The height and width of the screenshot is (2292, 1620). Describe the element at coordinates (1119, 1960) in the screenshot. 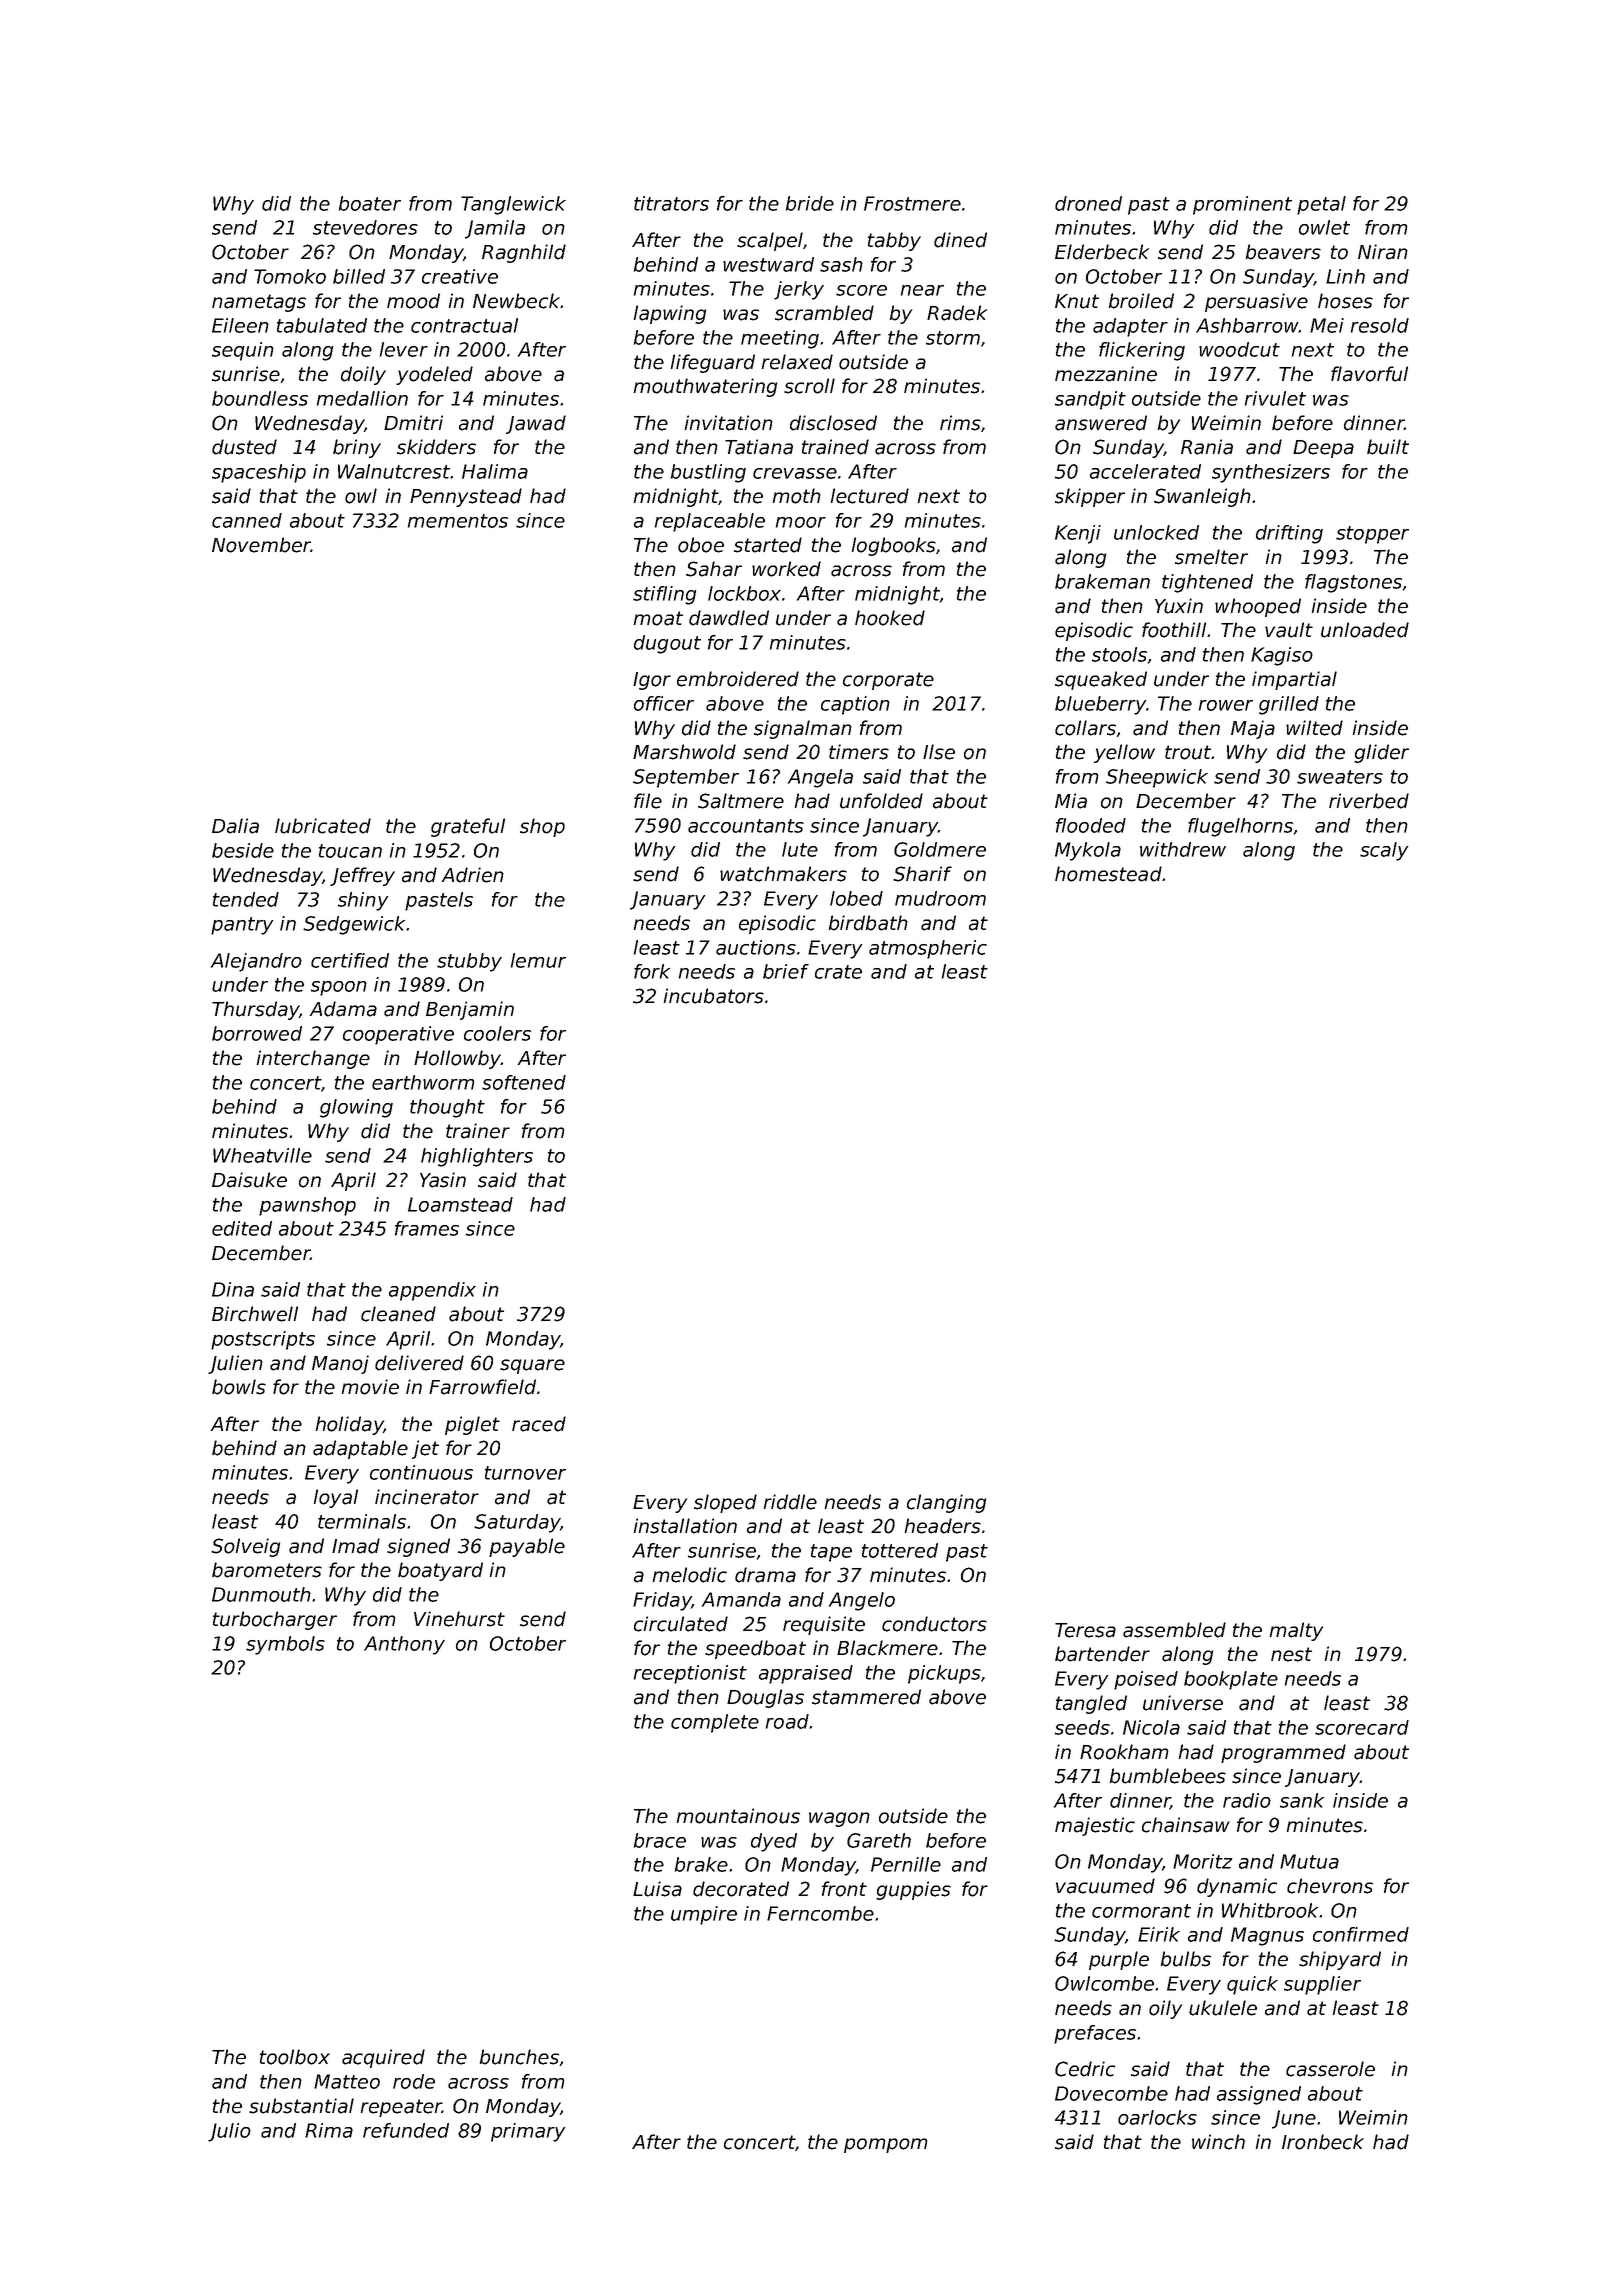

I see `purple` at that location.
